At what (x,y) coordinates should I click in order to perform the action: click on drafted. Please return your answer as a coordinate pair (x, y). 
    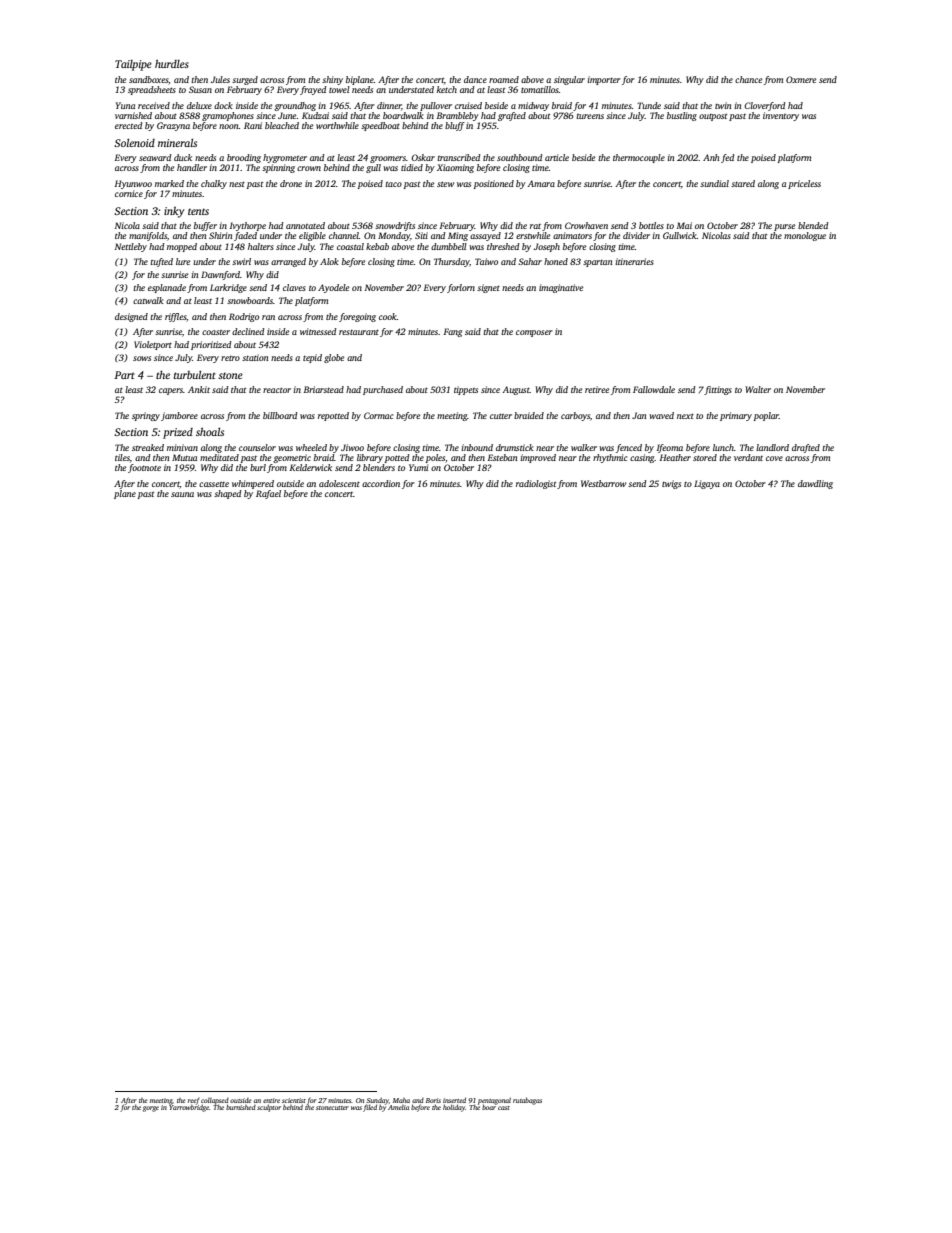
    Looking at the image, I should click on (806, 448).
